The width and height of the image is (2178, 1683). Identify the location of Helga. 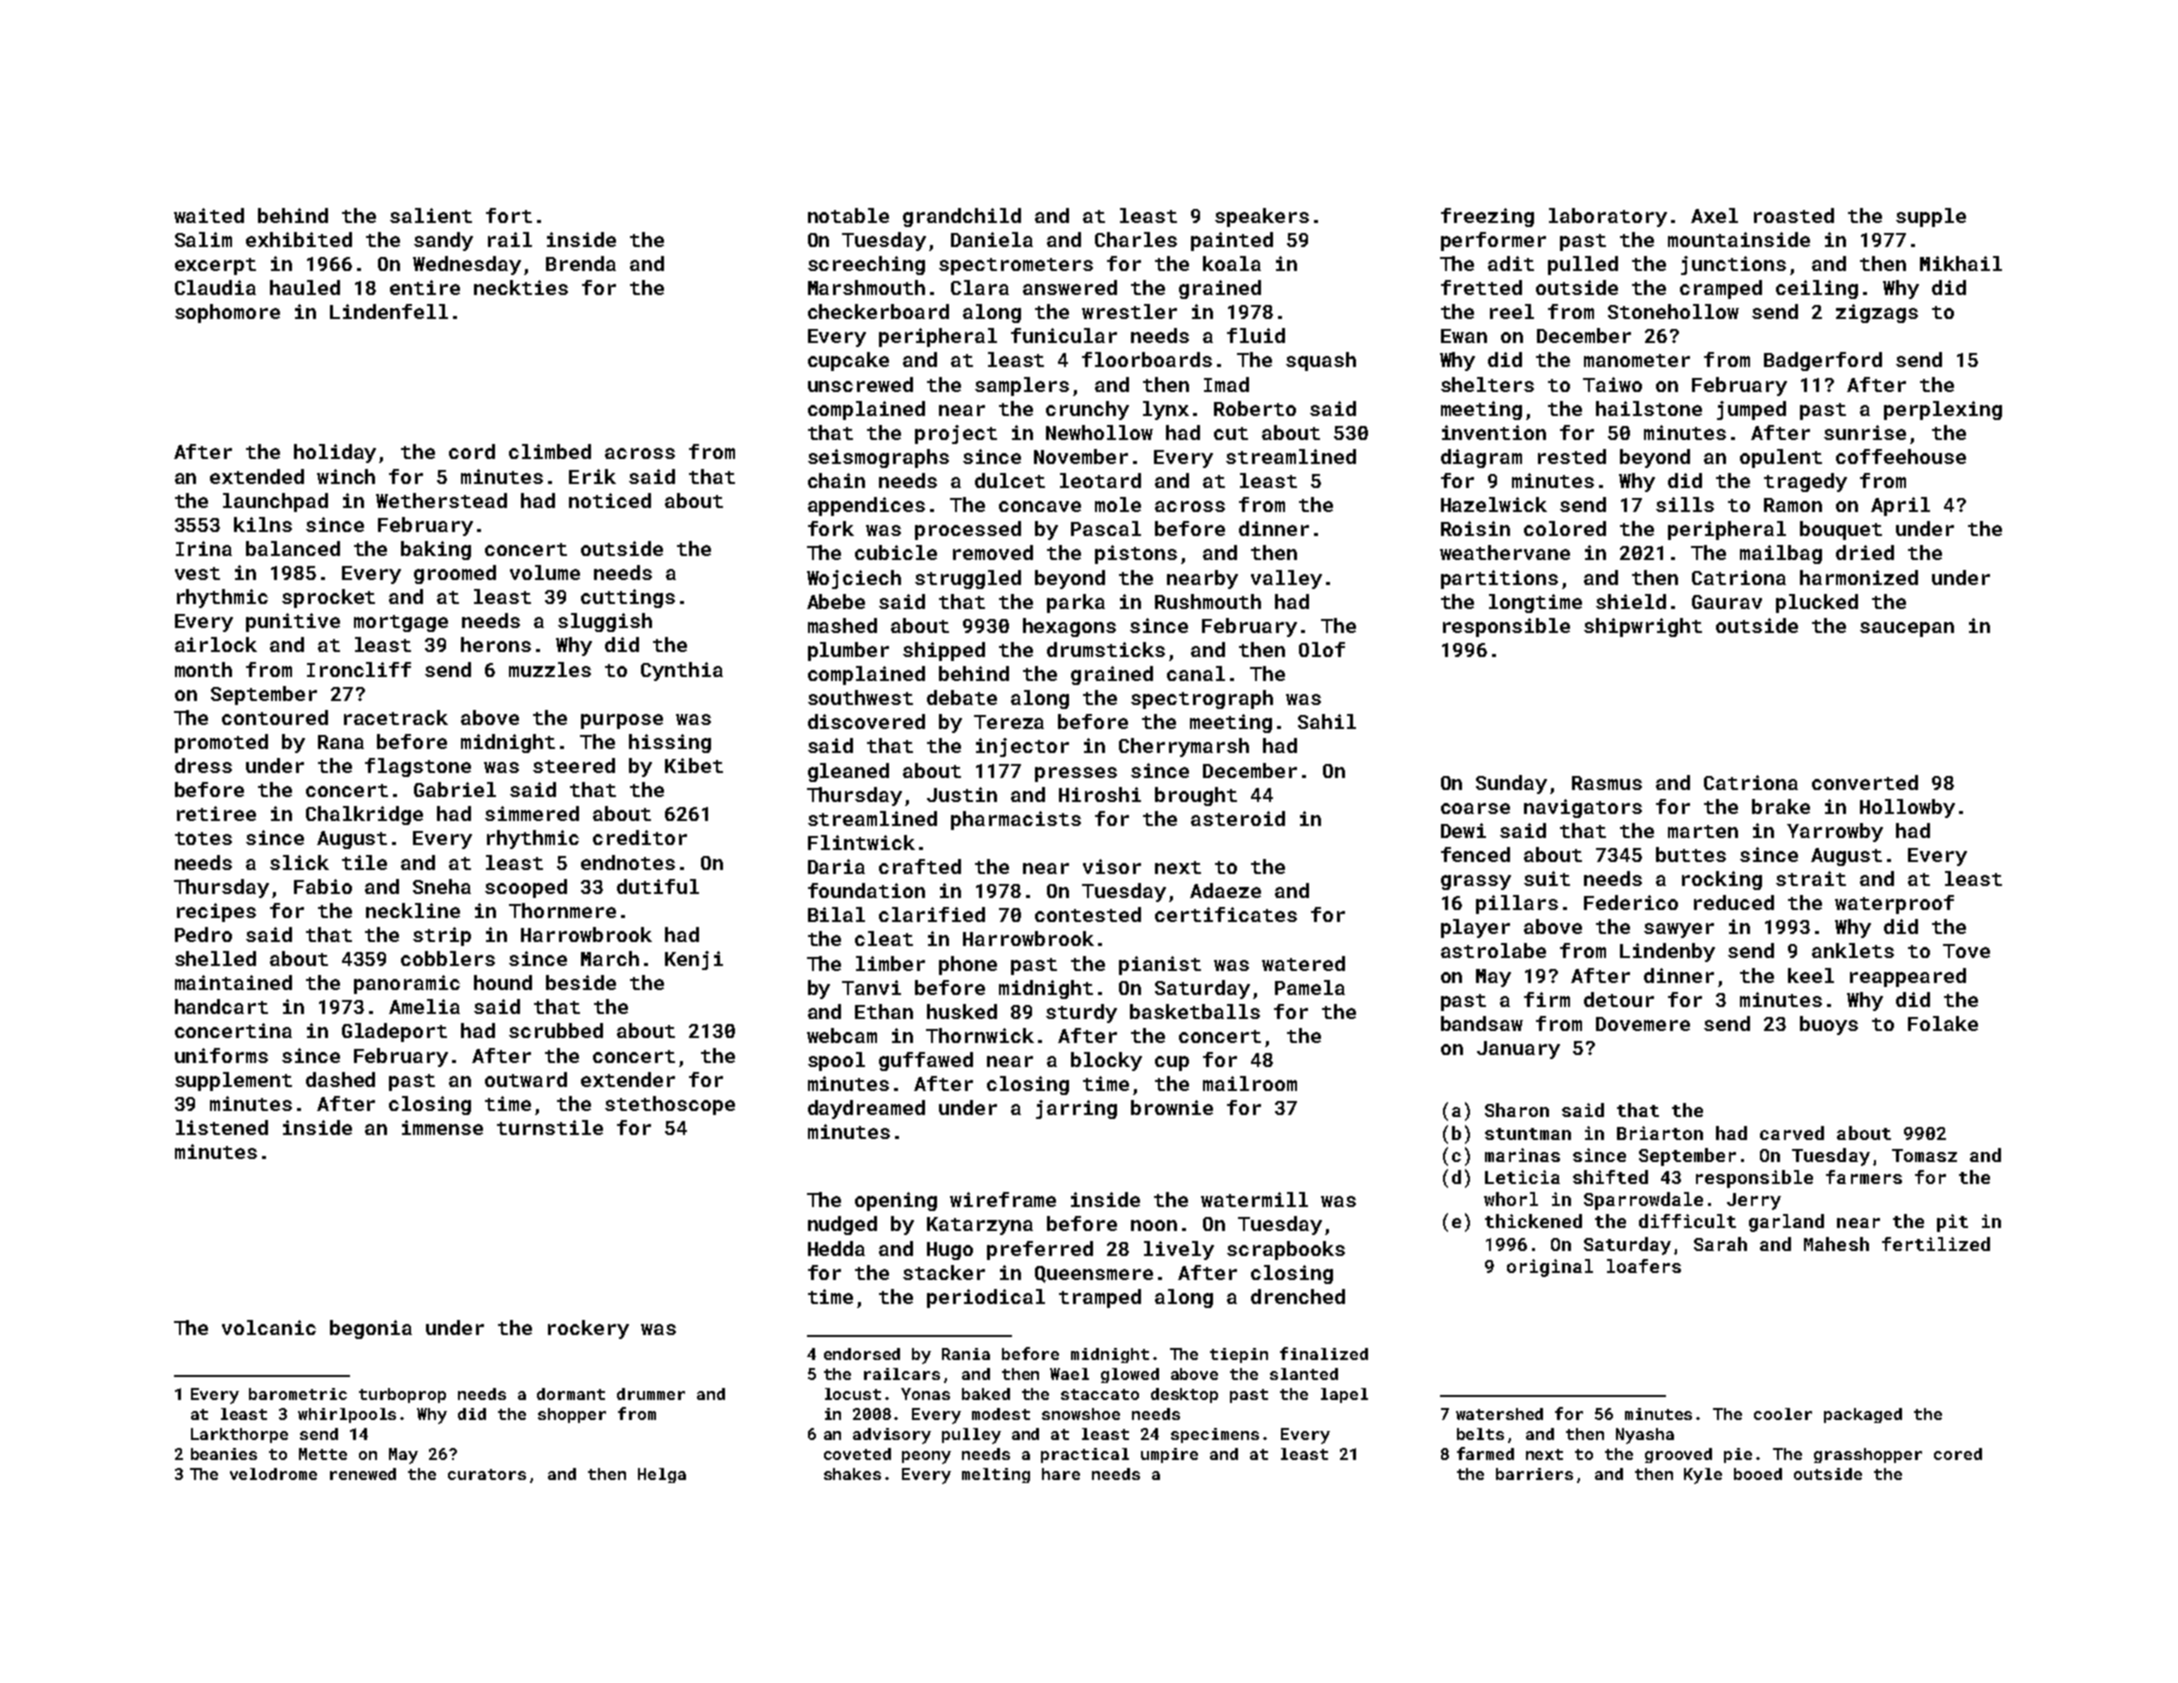
(662, 1475).
